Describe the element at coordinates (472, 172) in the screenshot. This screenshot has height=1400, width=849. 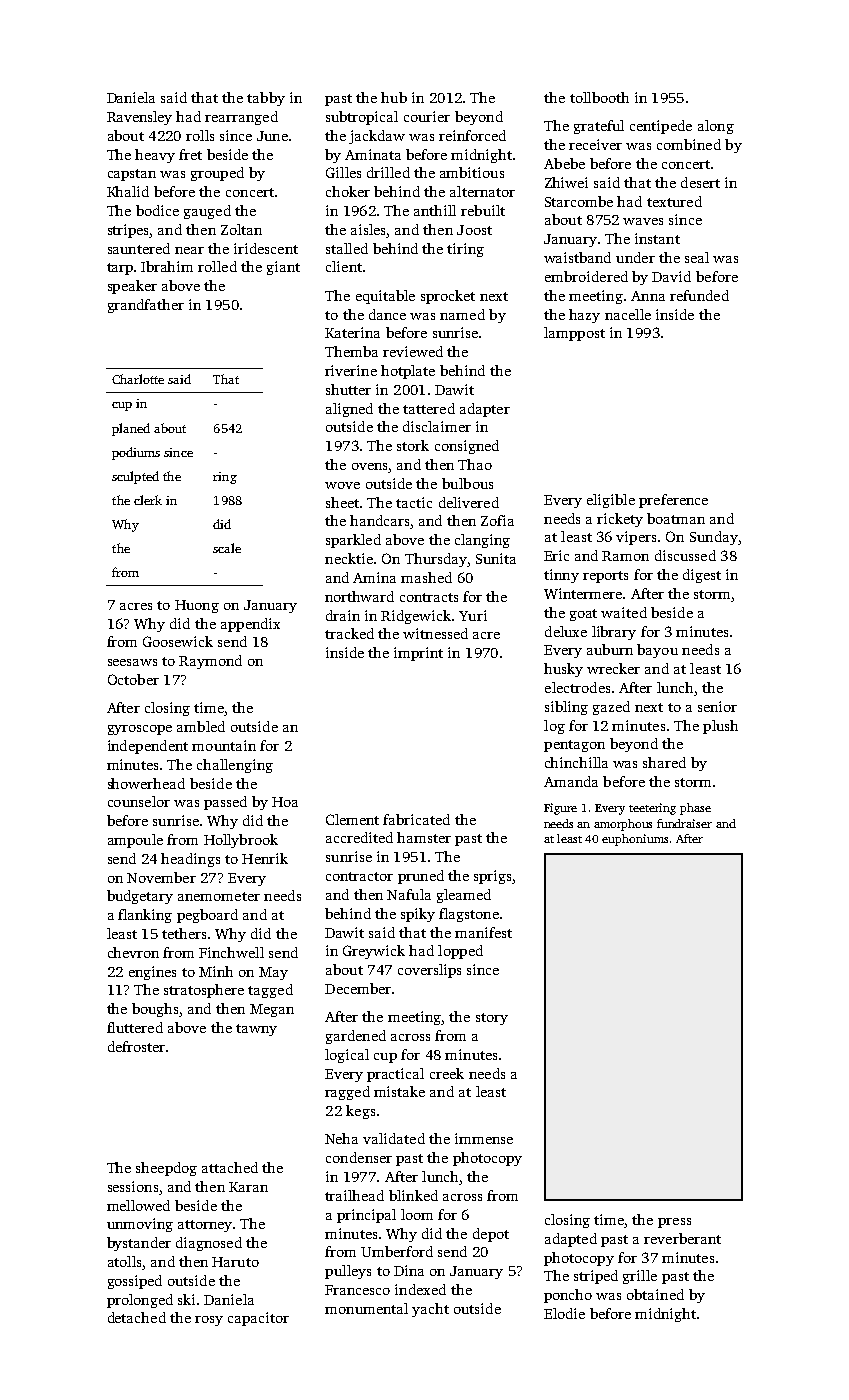
I see `ambitious` at that location.
